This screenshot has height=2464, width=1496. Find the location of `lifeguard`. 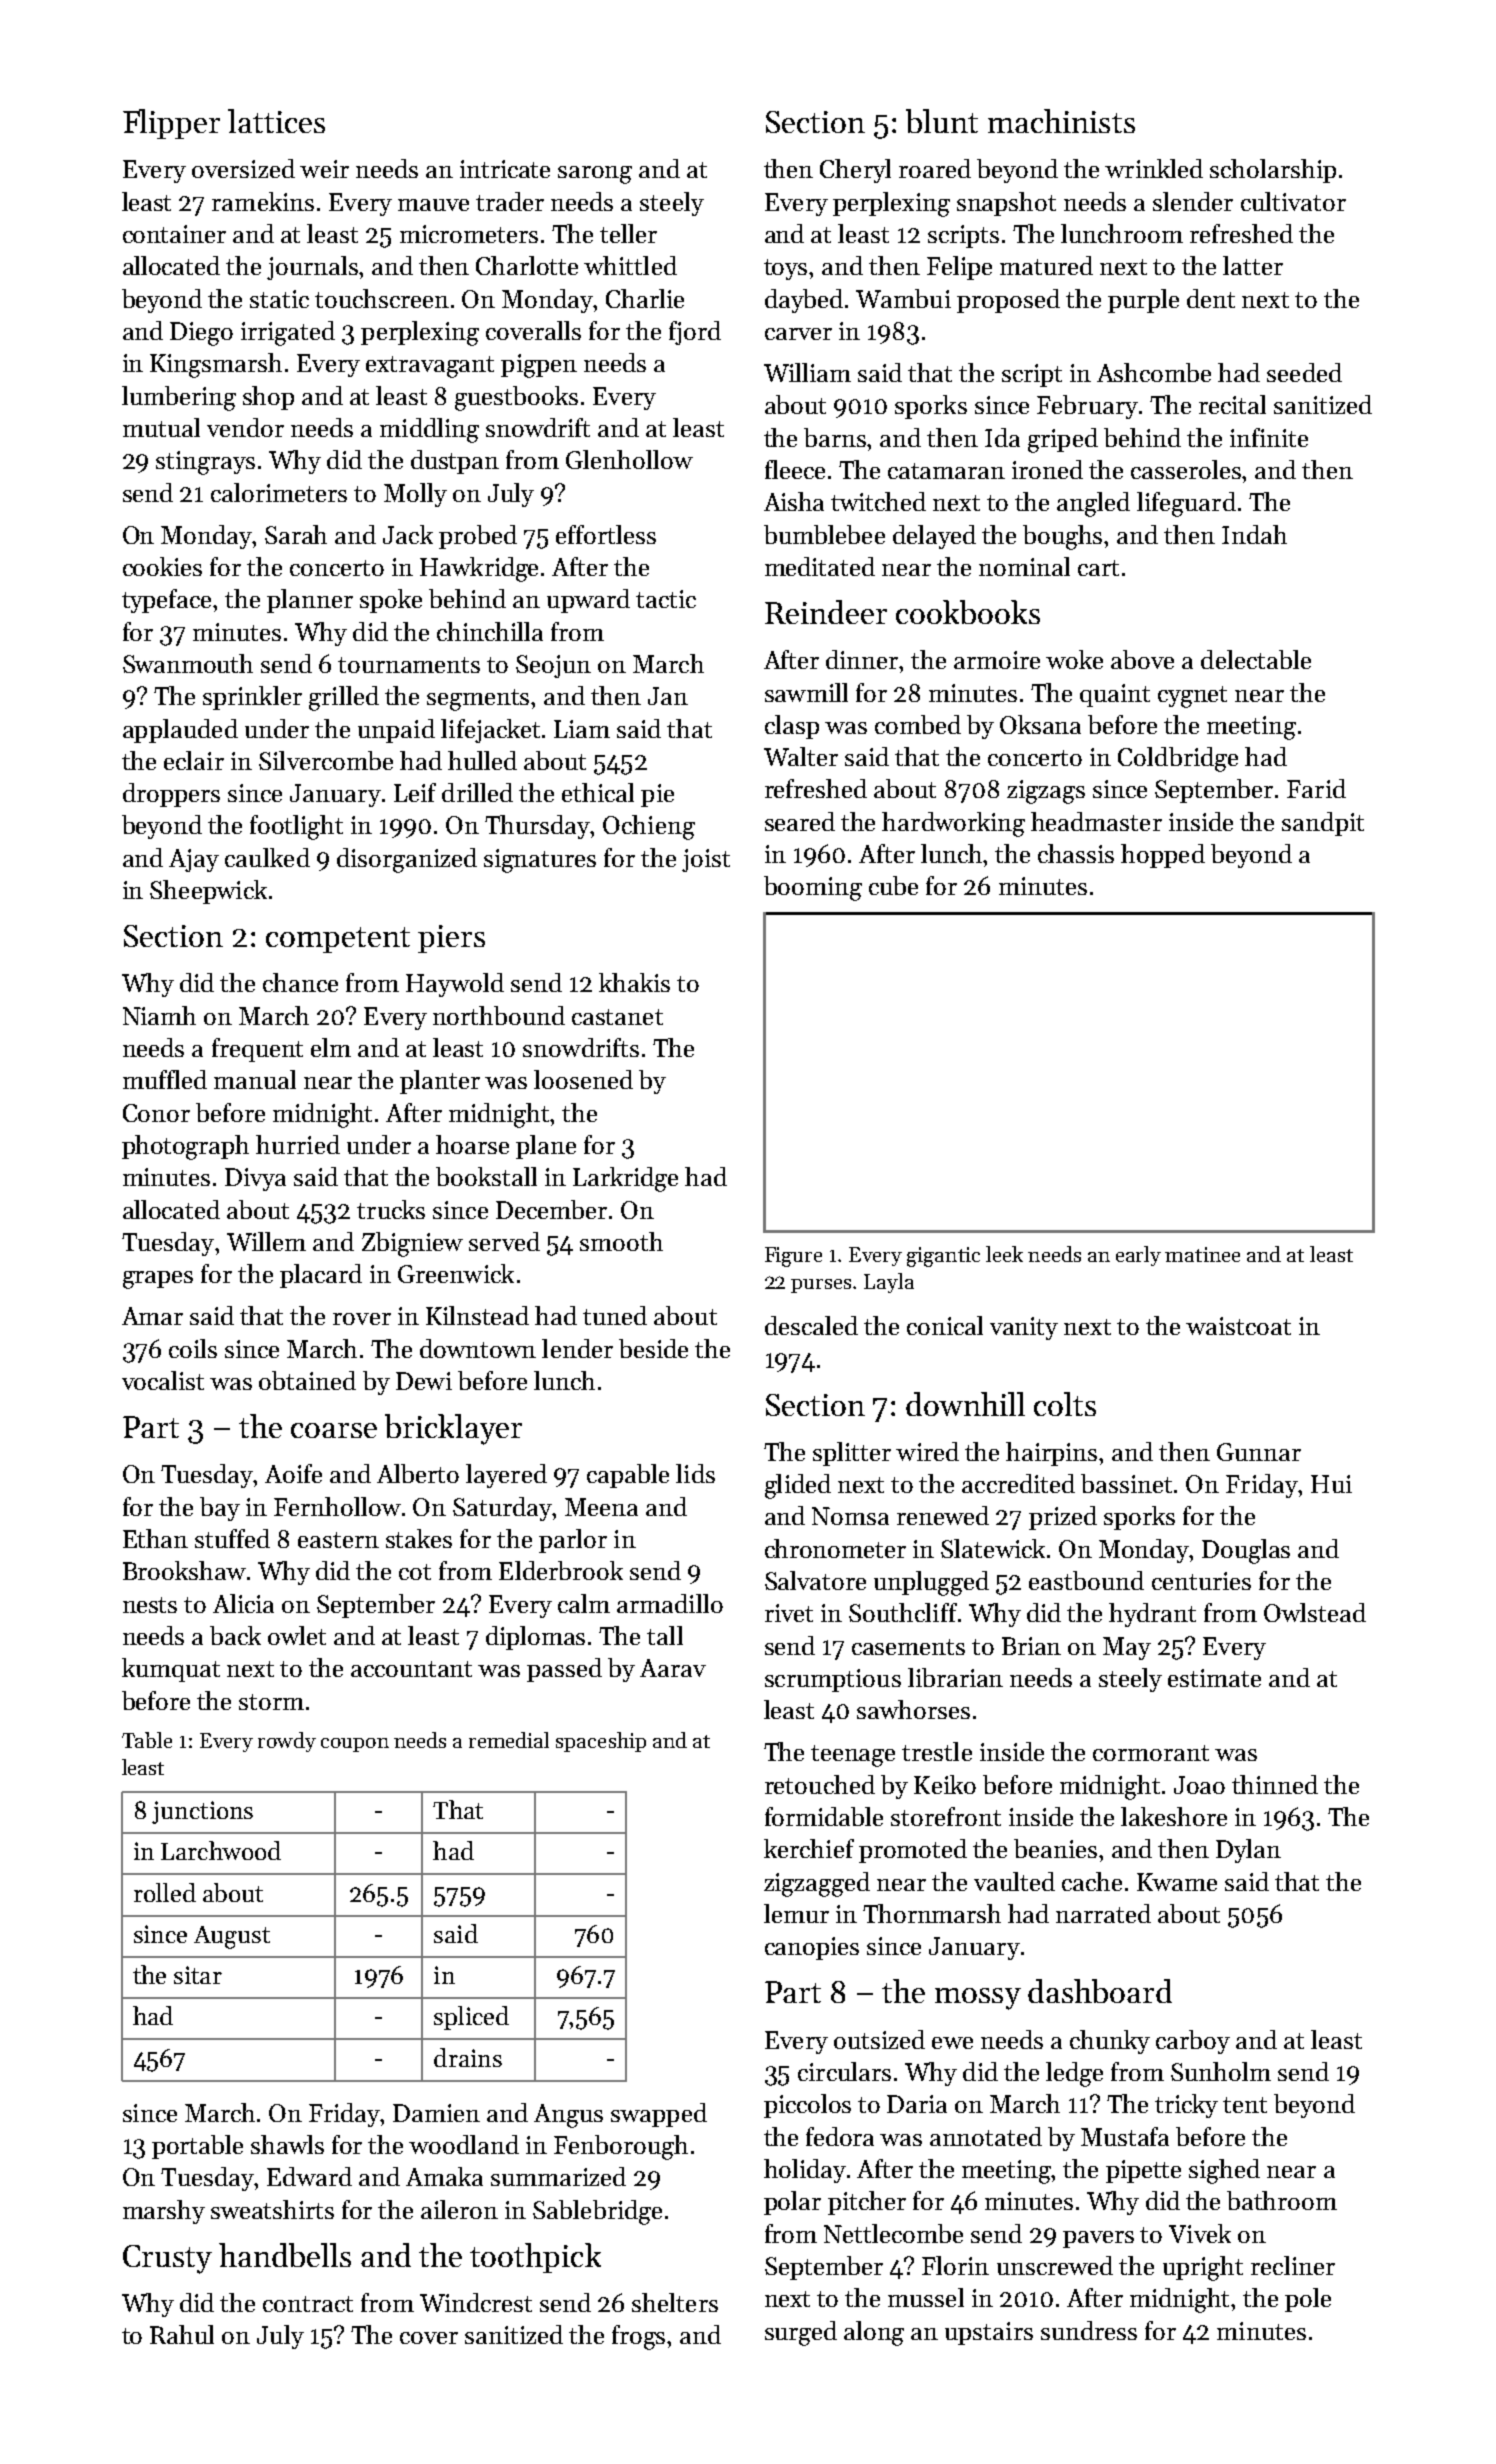

lifeguard is located at coordinates (1186, 504).
